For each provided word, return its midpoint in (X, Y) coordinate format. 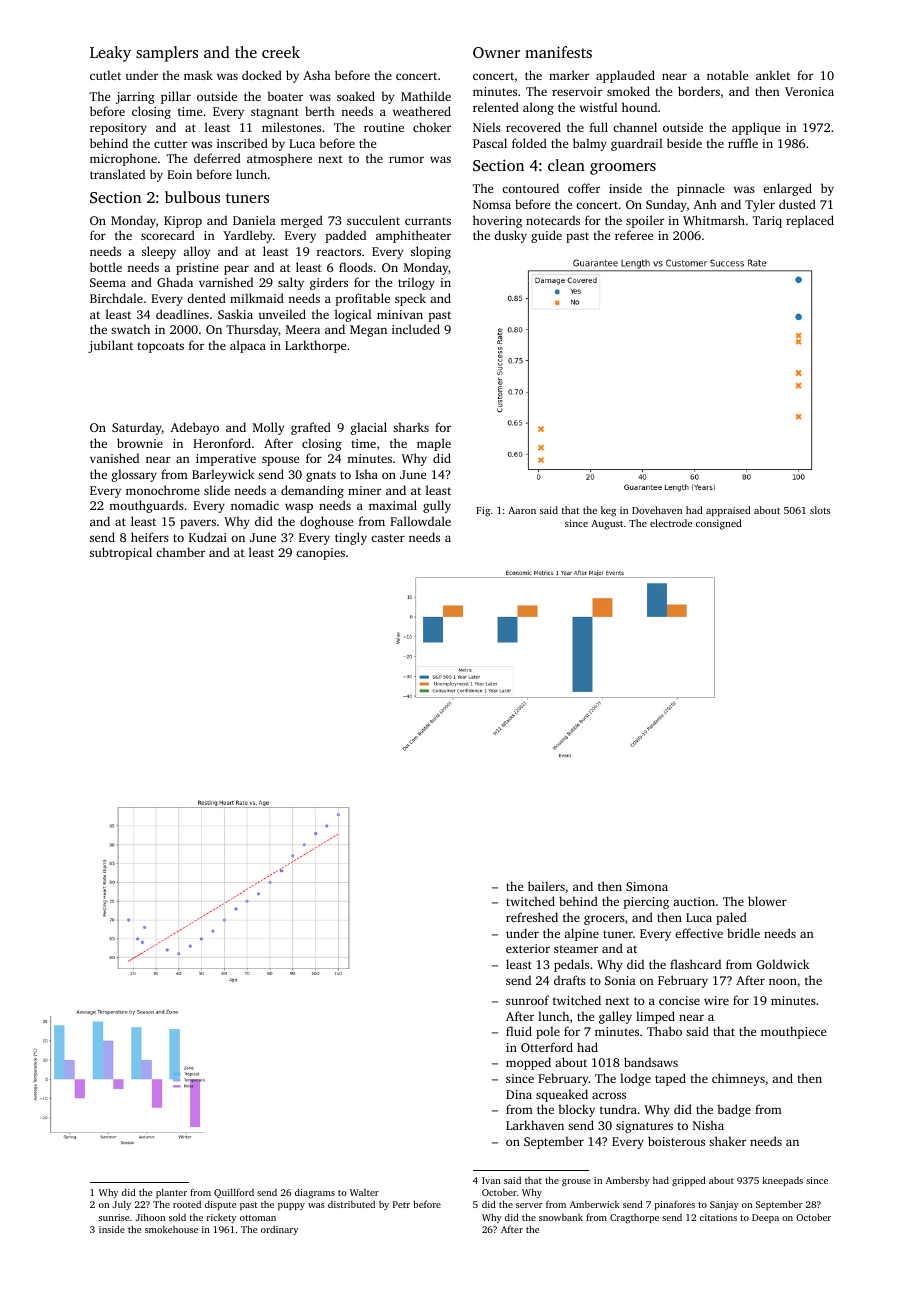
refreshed (532, 917)
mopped (528, 1063)
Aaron (522, 510)
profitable (363, 299)
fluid (519, 1031)
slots (820, 510)
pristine (197, 269)
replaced (810, 221)
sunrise (114, 1217)
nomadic (255, 505)
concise (679, 1000)
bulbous (192, 197)
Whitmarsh (714, 220)
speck (410, 299)
